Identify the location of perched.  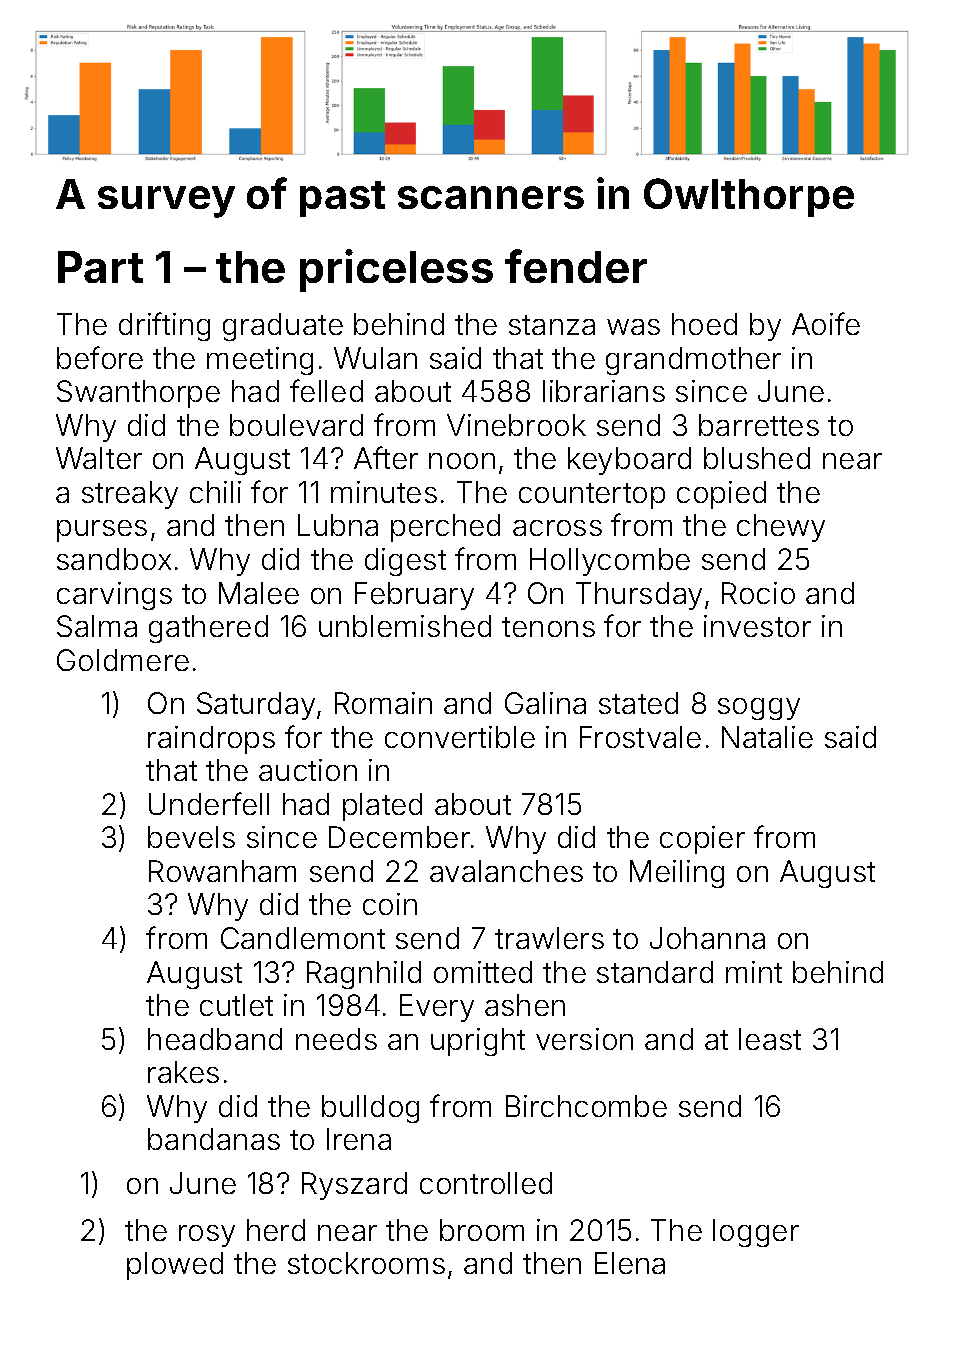
(445, 528).
